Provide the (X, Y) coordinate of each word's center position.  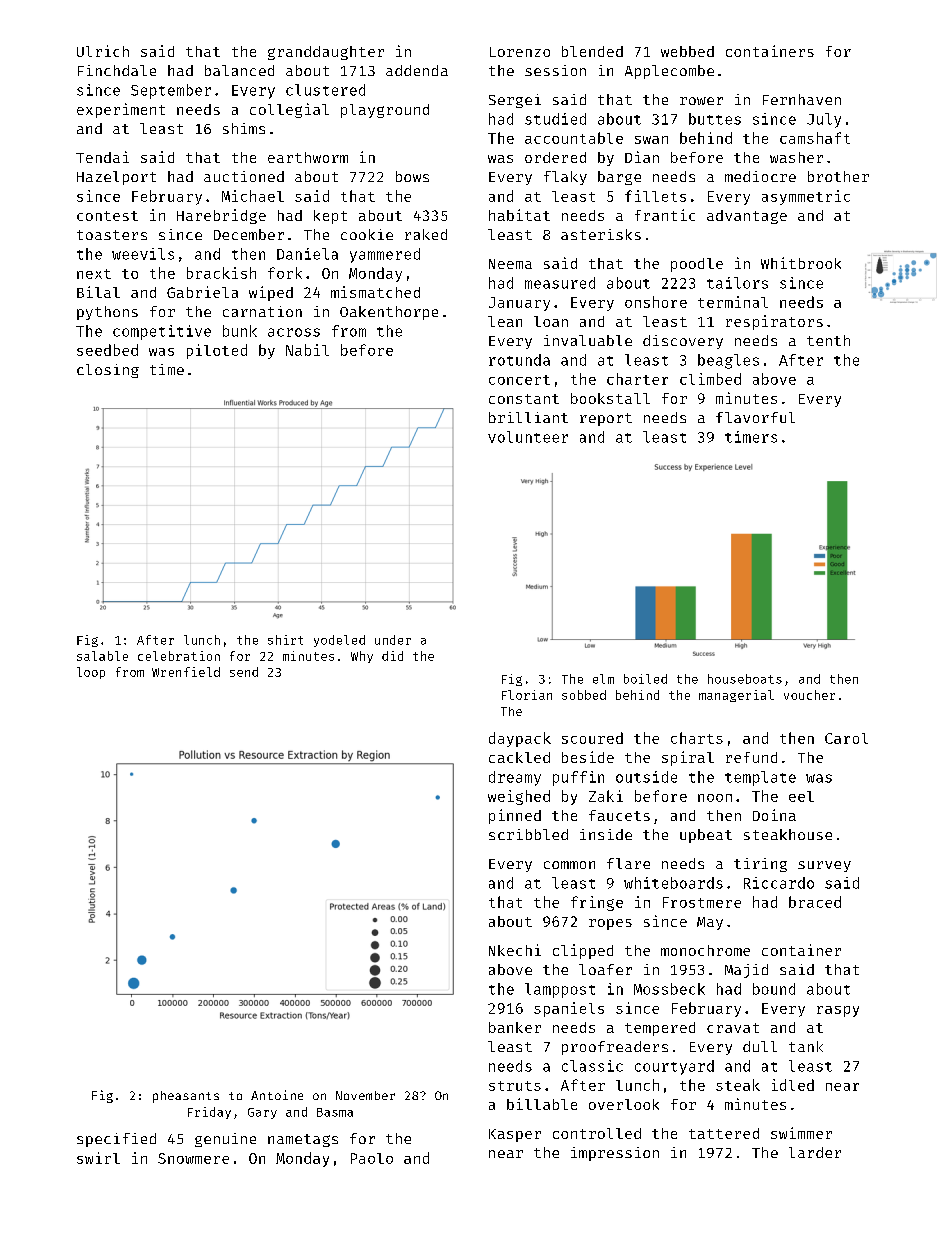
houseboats (745, 679)
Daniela (307, 254)
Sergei (515, 101)
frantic (665, 215)
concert (519, 380)
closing (108, 371)
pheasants (186, 1097)
